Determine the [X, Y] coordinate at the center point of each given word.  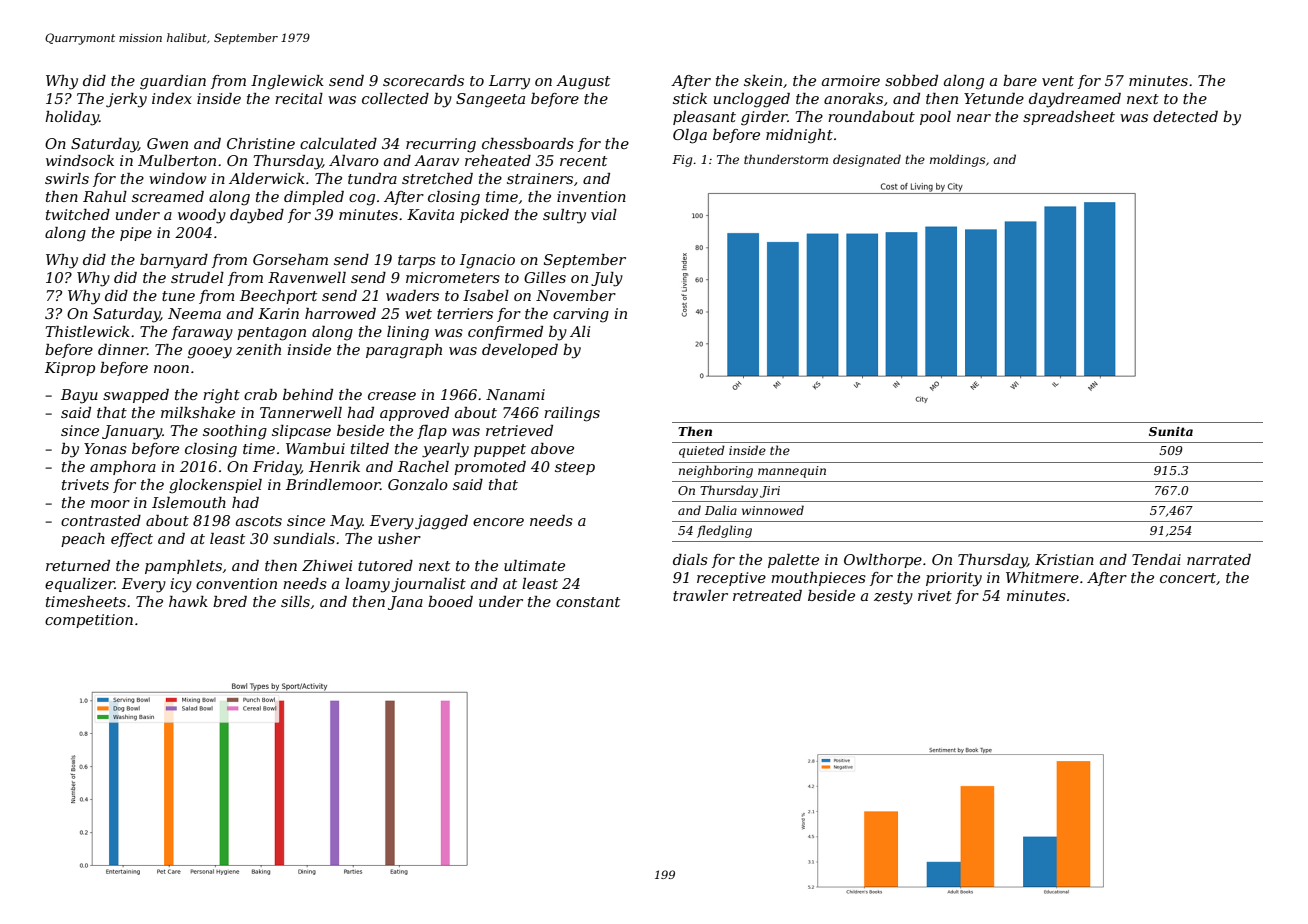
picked [484, 216]
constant [588, 602]
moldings [957, 160]
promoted [490, 468]
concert [1188, 578]
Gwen [167, 143]
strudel [197, 277]
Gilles [545, 277]
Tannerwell [301, 412]
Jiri [770, 492]
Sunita [1171, 431]
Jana [405, 603]
